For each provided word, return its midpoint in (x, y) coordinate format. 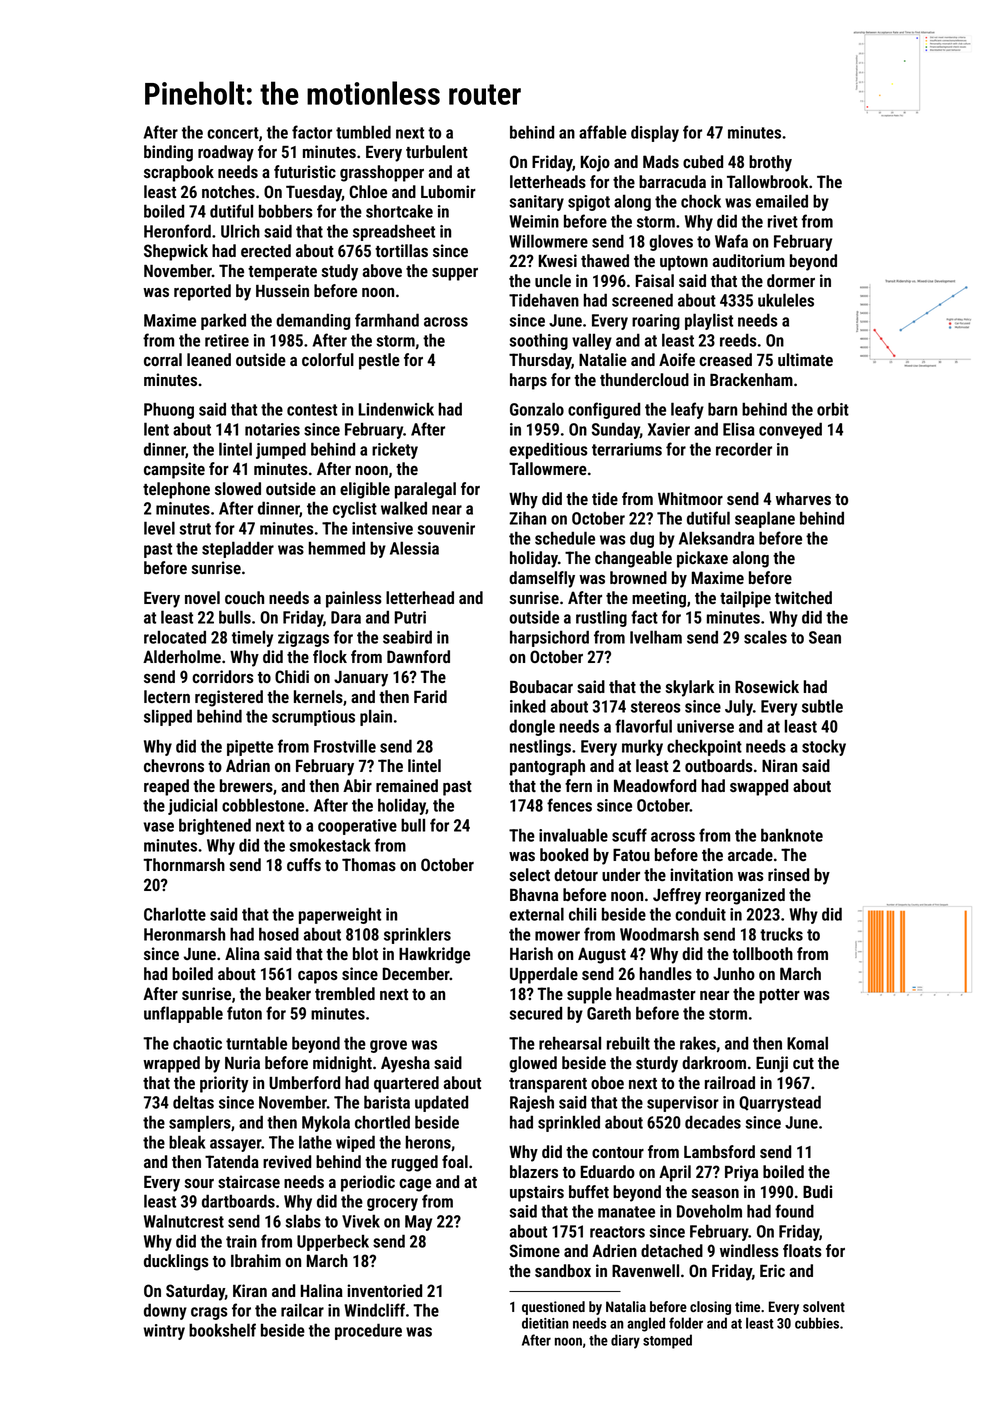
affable (603, 132)
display (655, 133)
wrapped (171, 1064)
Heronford (177, 231)
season (715, 1193)
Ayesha (405, 1064)
